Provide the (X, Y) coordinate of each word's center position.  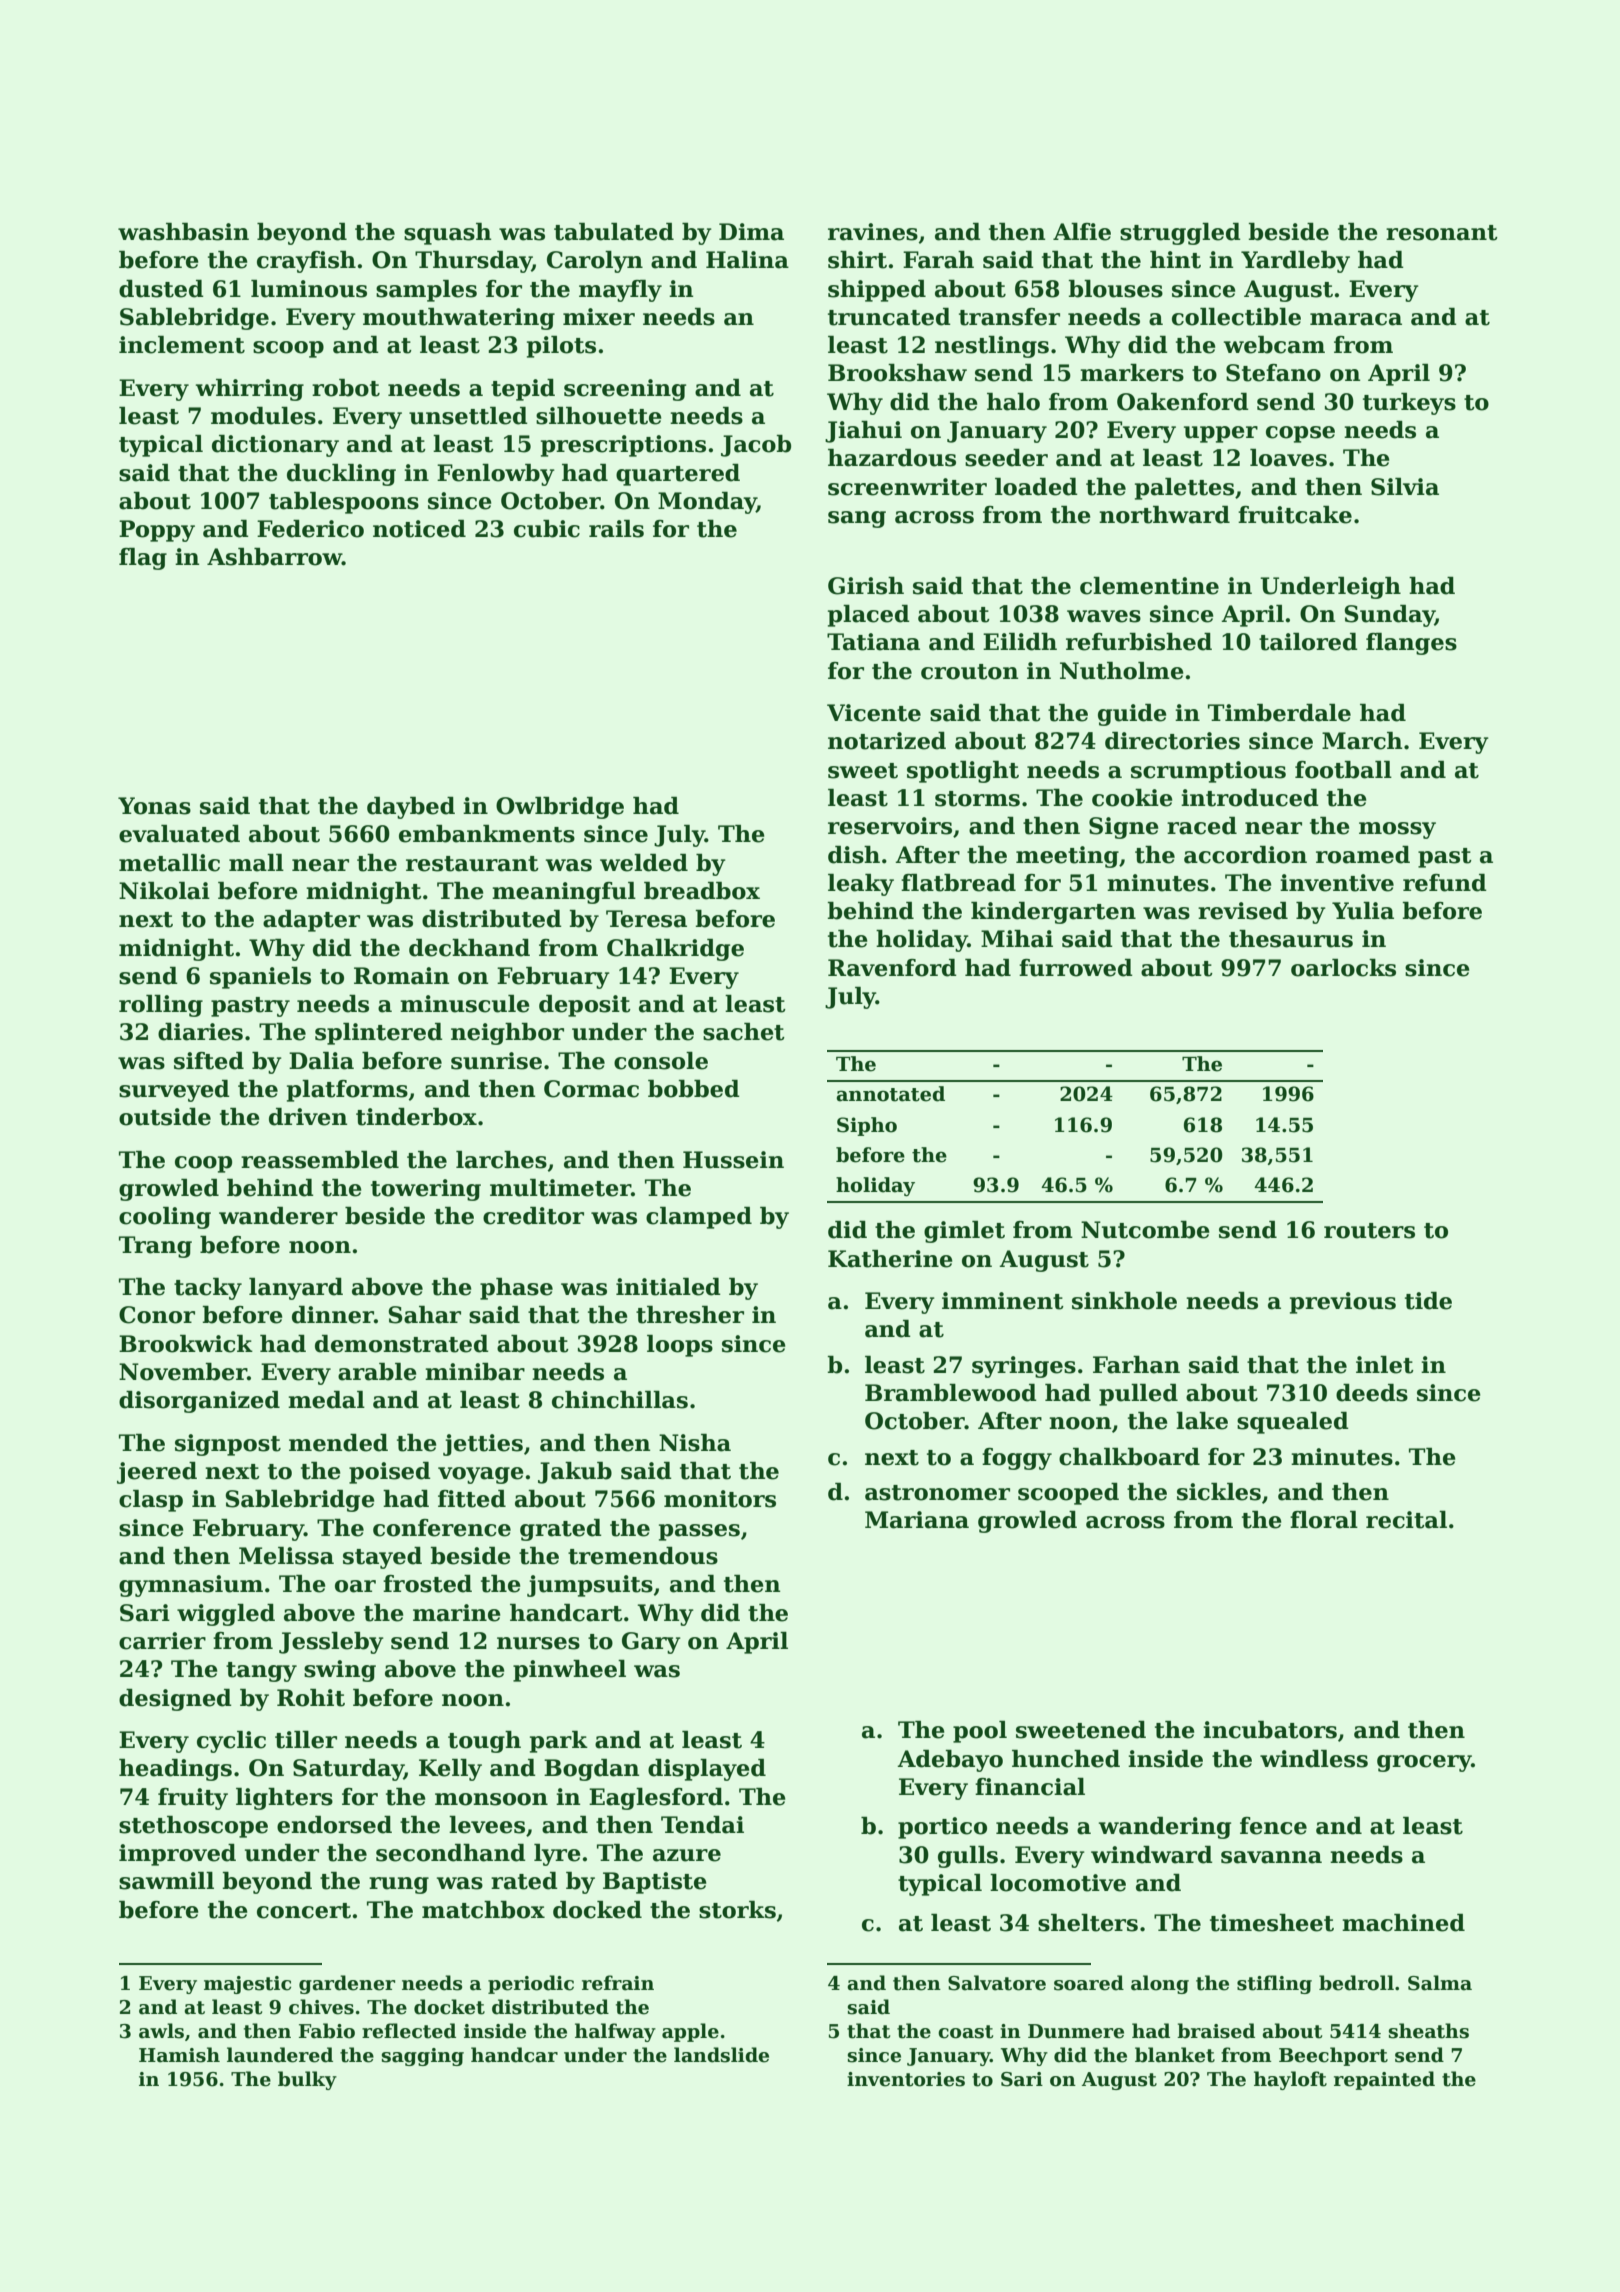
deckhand (469, 948)
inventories (906, 2079)
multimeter (560, 1188)
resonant (1442, 233)
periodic (531, 1984)
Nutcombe (1145, 1230)
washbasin (183, 232)
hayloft (1290, 2080)
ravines (873, 232)
